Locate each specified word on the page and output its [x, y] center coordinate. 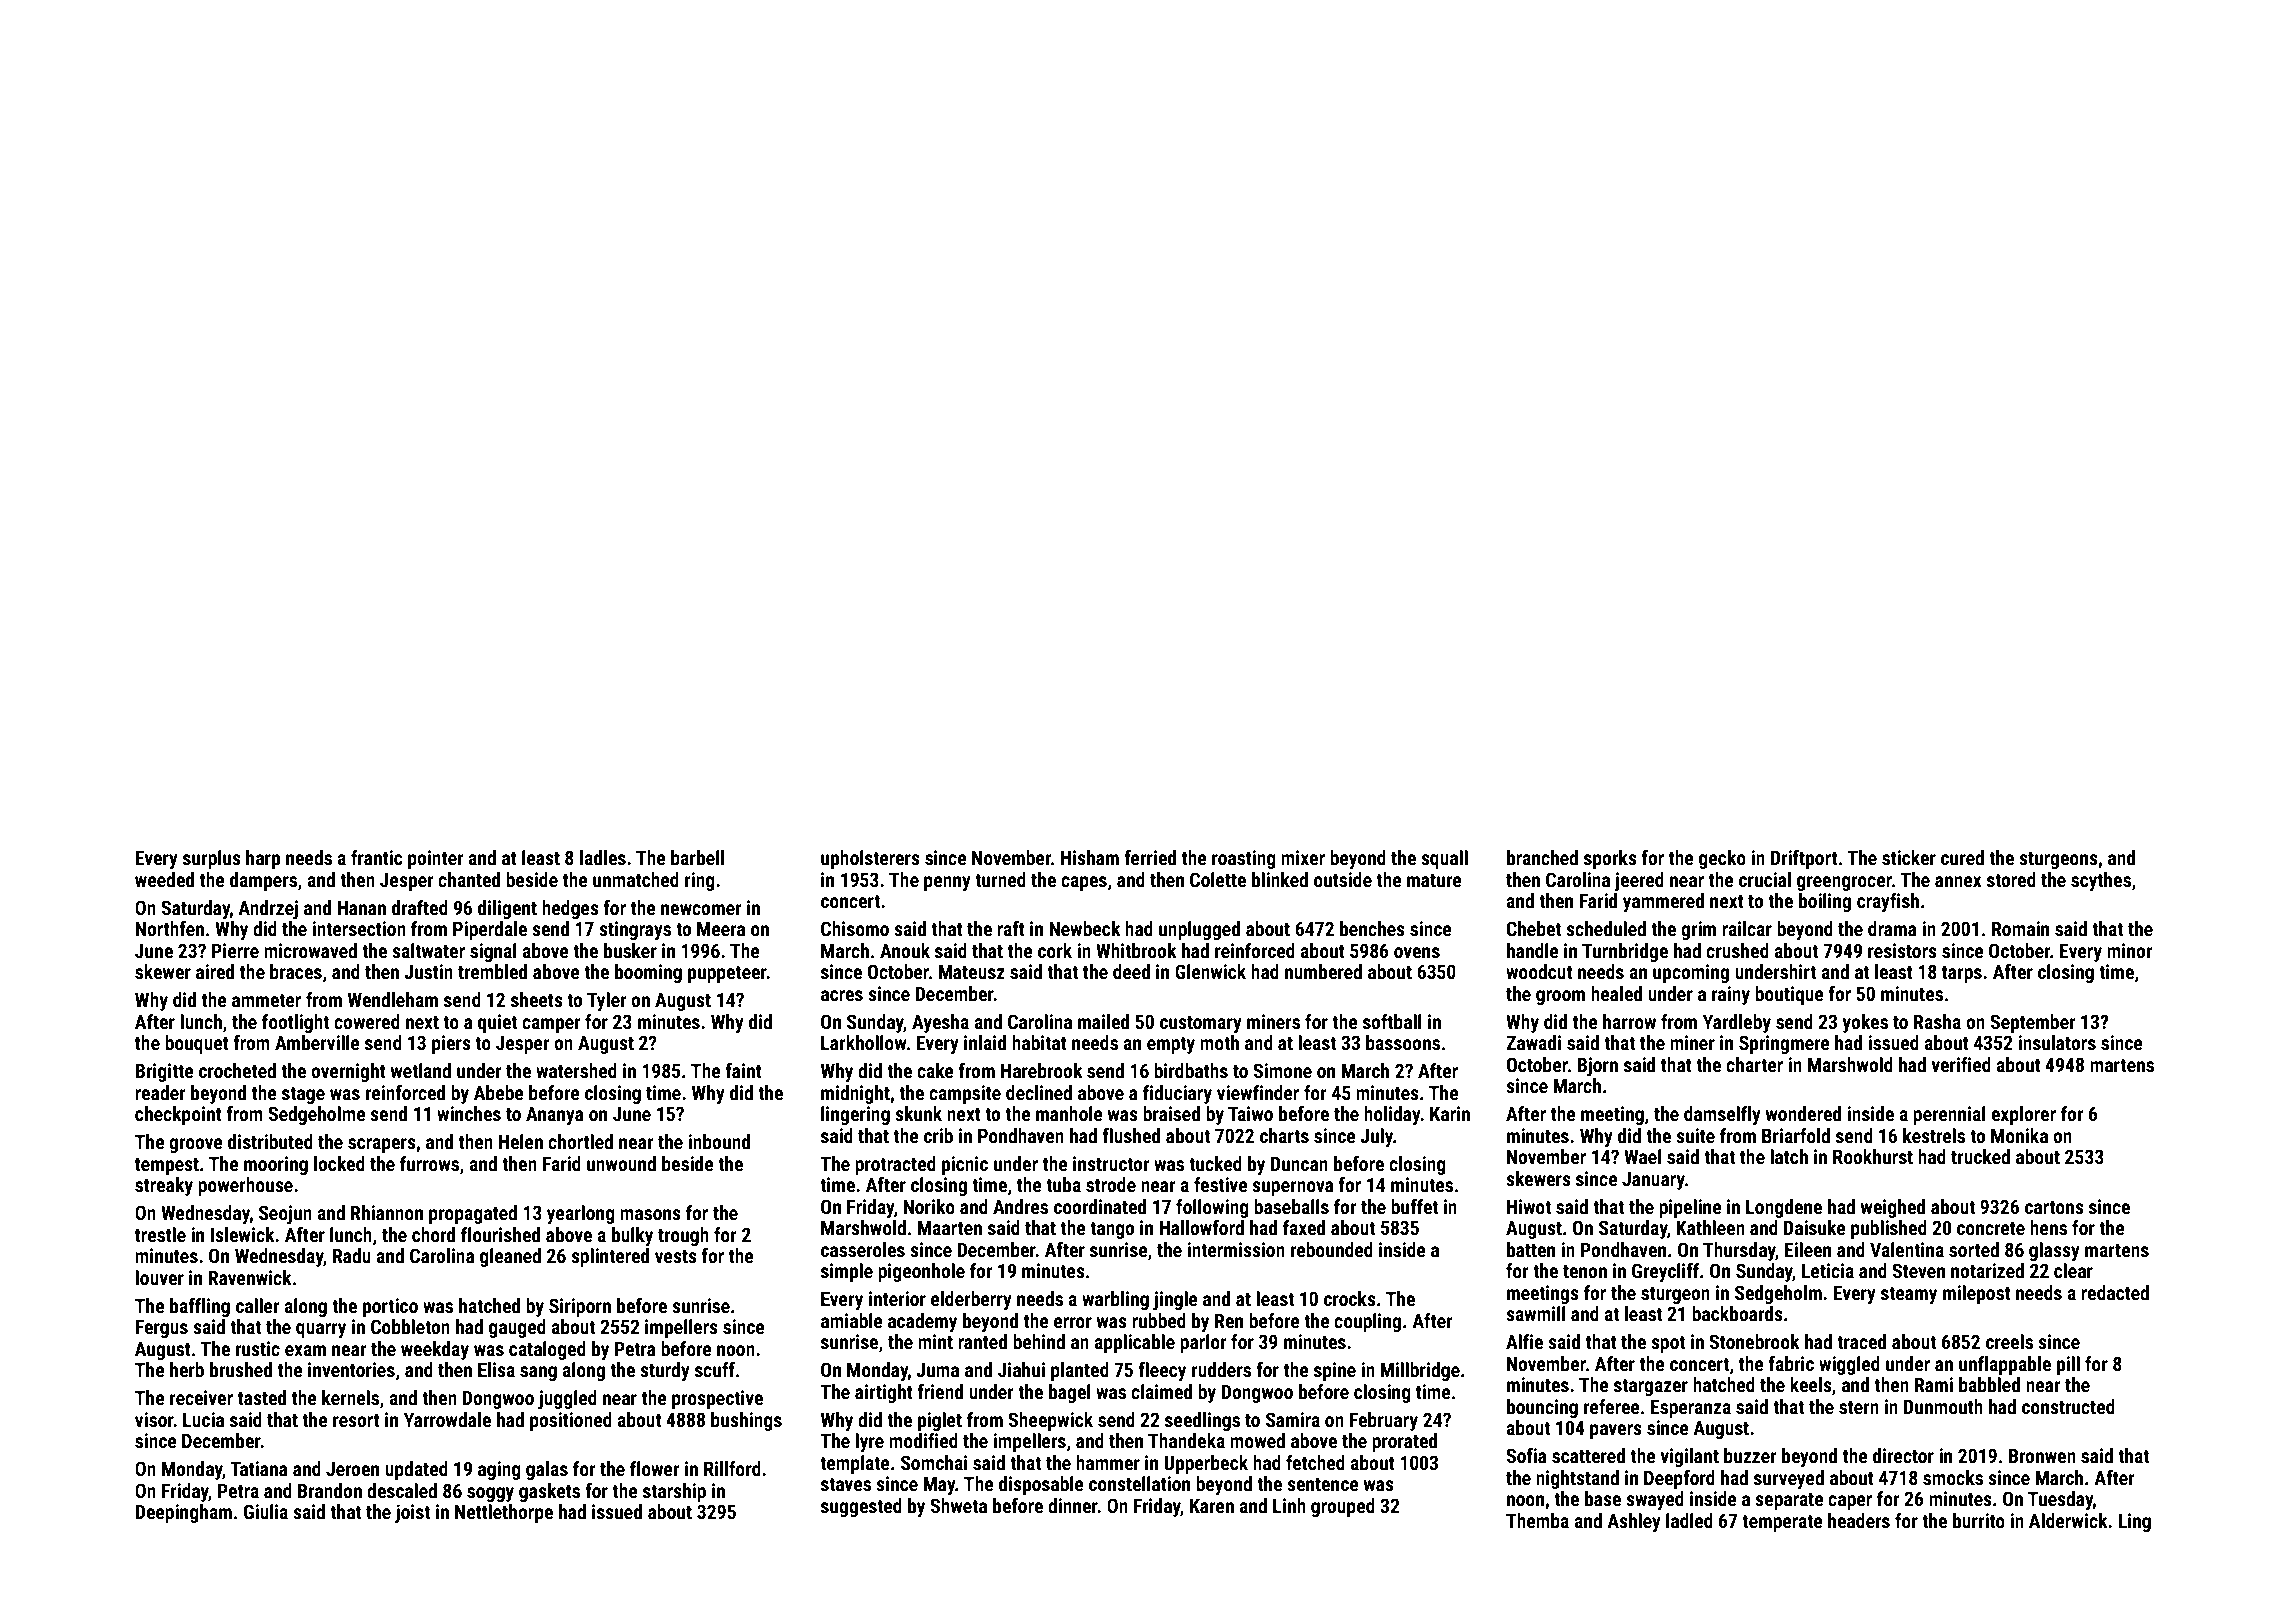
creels [2009, 1341]
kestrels [1934, 1135]
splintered [610, 1257]
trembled [492, 971]
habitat [1039, 1042]
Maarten [950, 1227]
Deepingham [183, 1513]
